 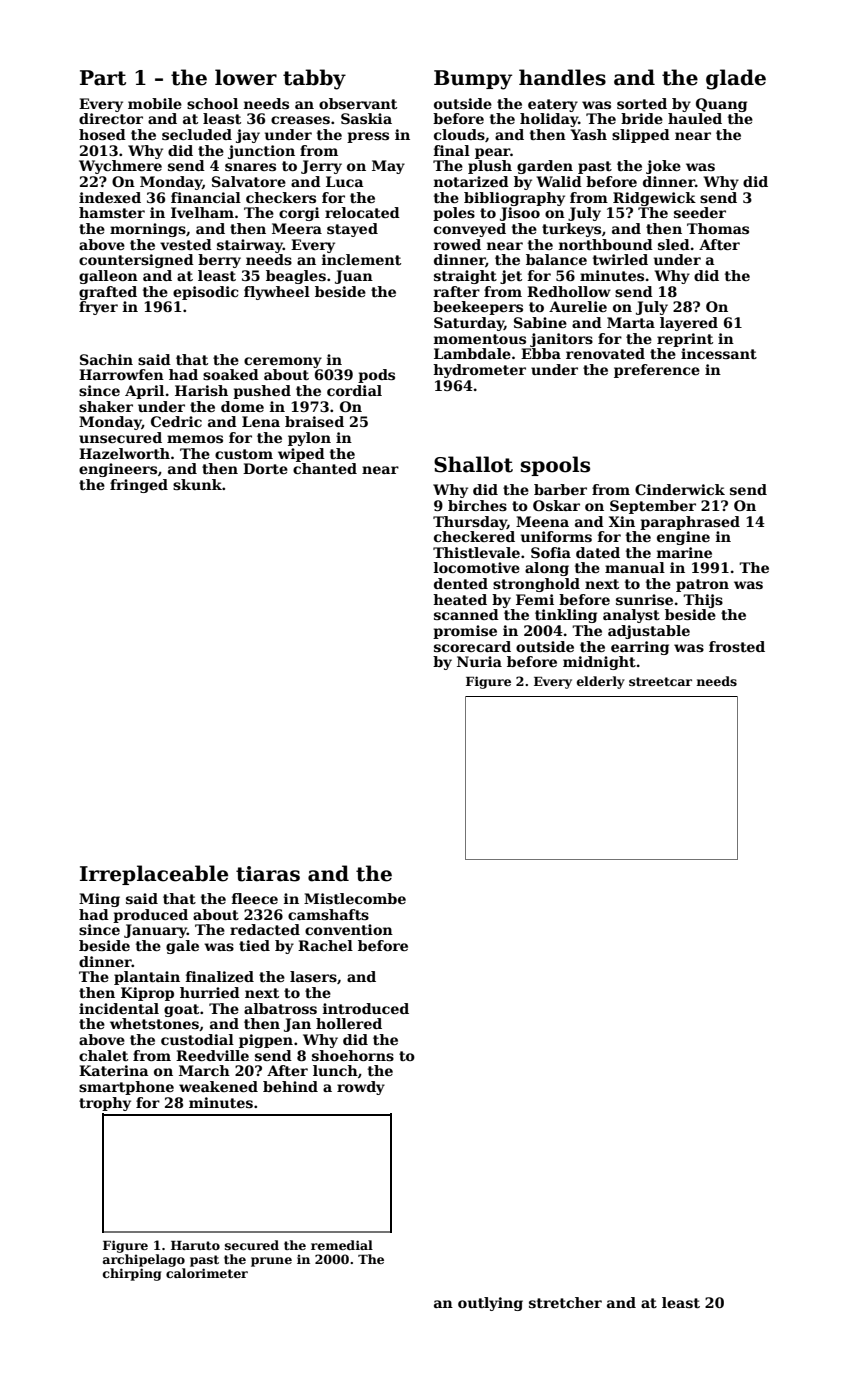 What do you see at coordinates (132, 1274) in the screenshot?
I see `chirping` at bounding box center [132, 1274].
